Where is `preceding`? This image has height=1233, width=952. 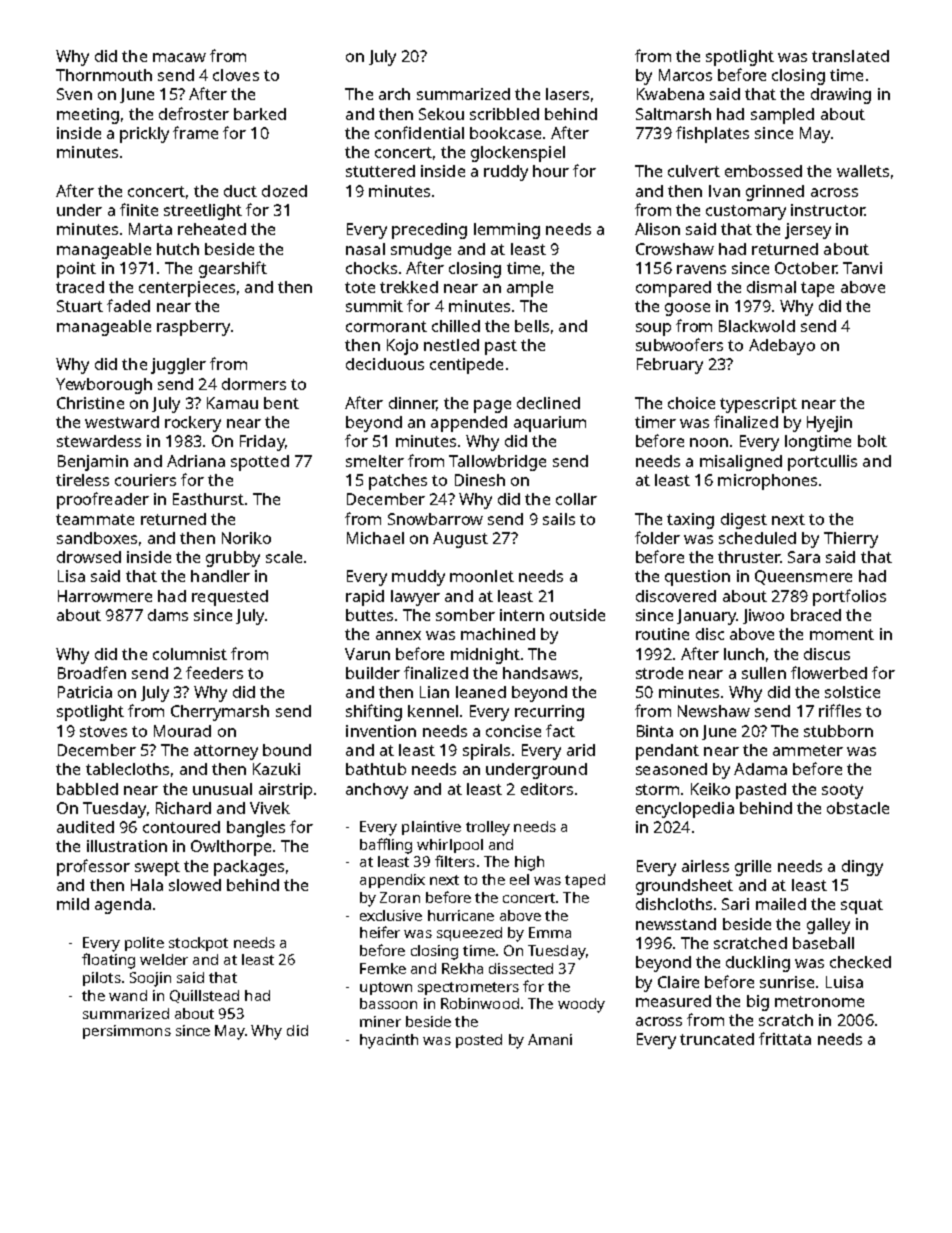
preceding is located at coordinates (429, 231).
